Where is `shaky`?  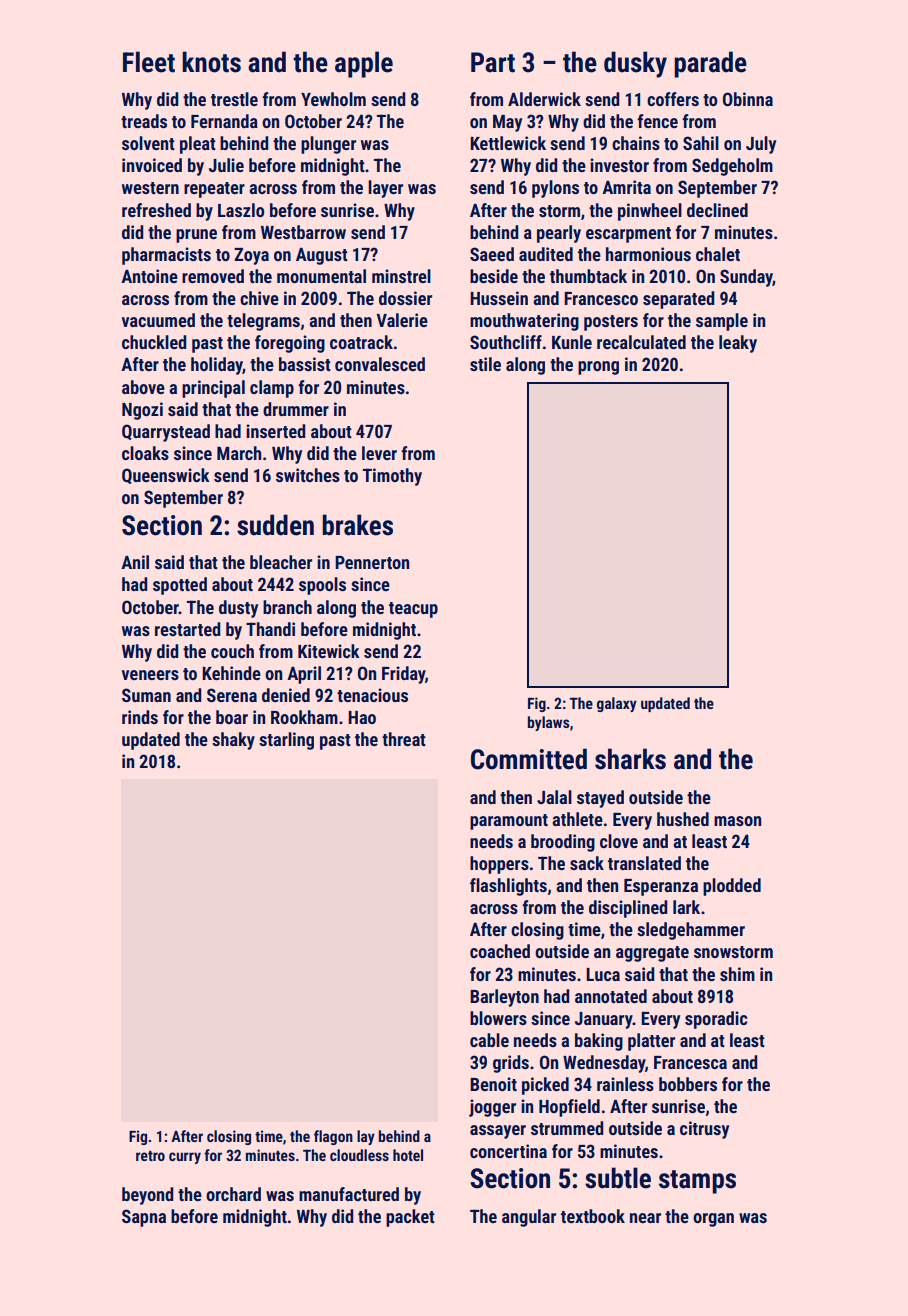
shaky is located at coordinates (233, 741).
